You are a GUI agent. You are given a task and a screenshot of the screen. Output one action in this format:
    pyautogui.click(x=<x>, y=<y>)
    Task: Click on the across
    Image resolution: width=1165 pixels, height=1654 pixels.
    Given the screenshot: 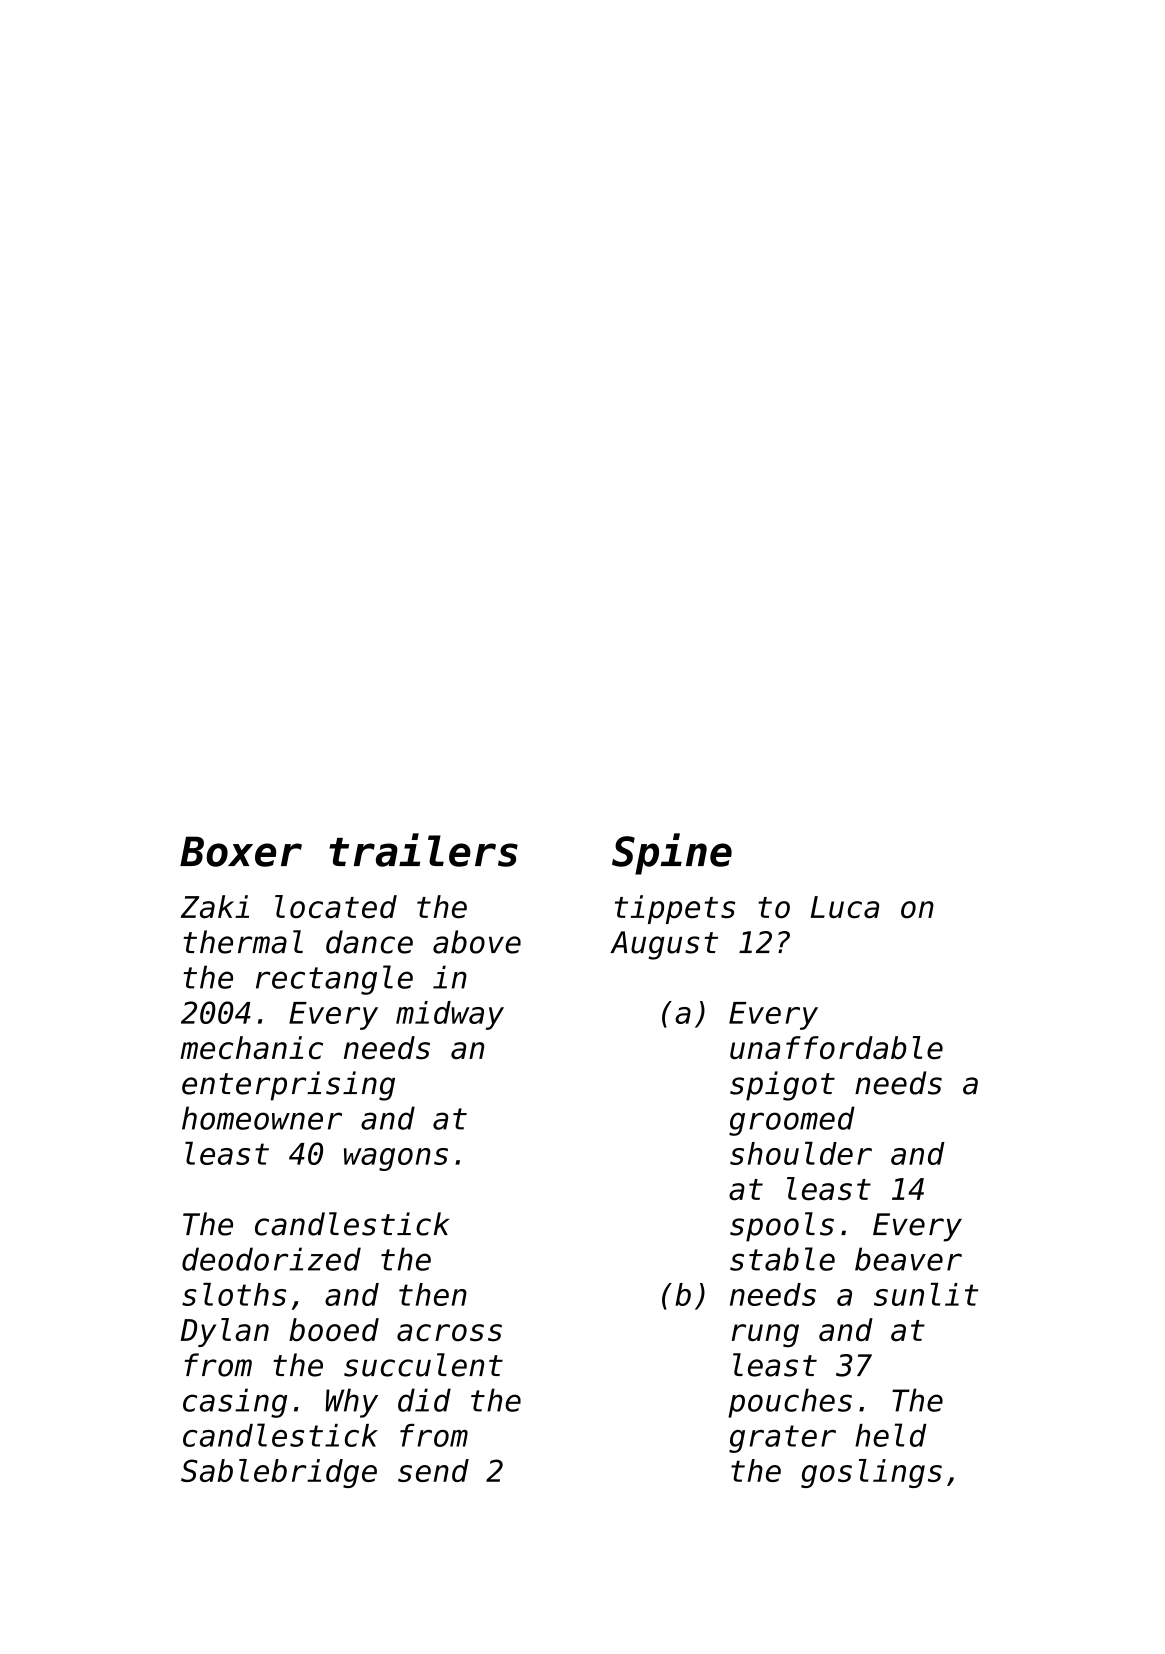 What is the action you would take?
    pyautogui.click(x=449, y=1333)
